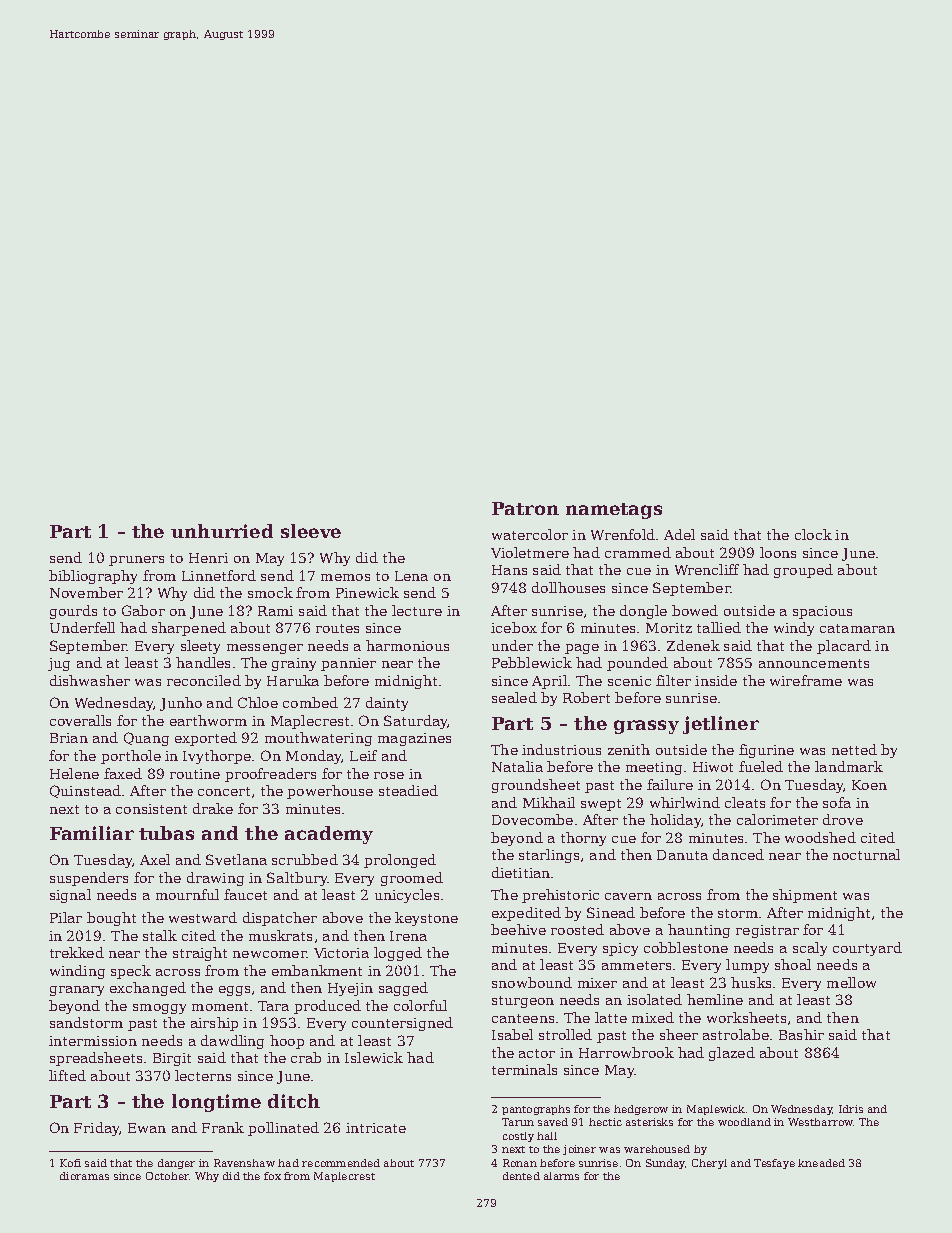  Describe the element at coordinates (614, 511) in the screenshot. I see `nametags` at that location.
